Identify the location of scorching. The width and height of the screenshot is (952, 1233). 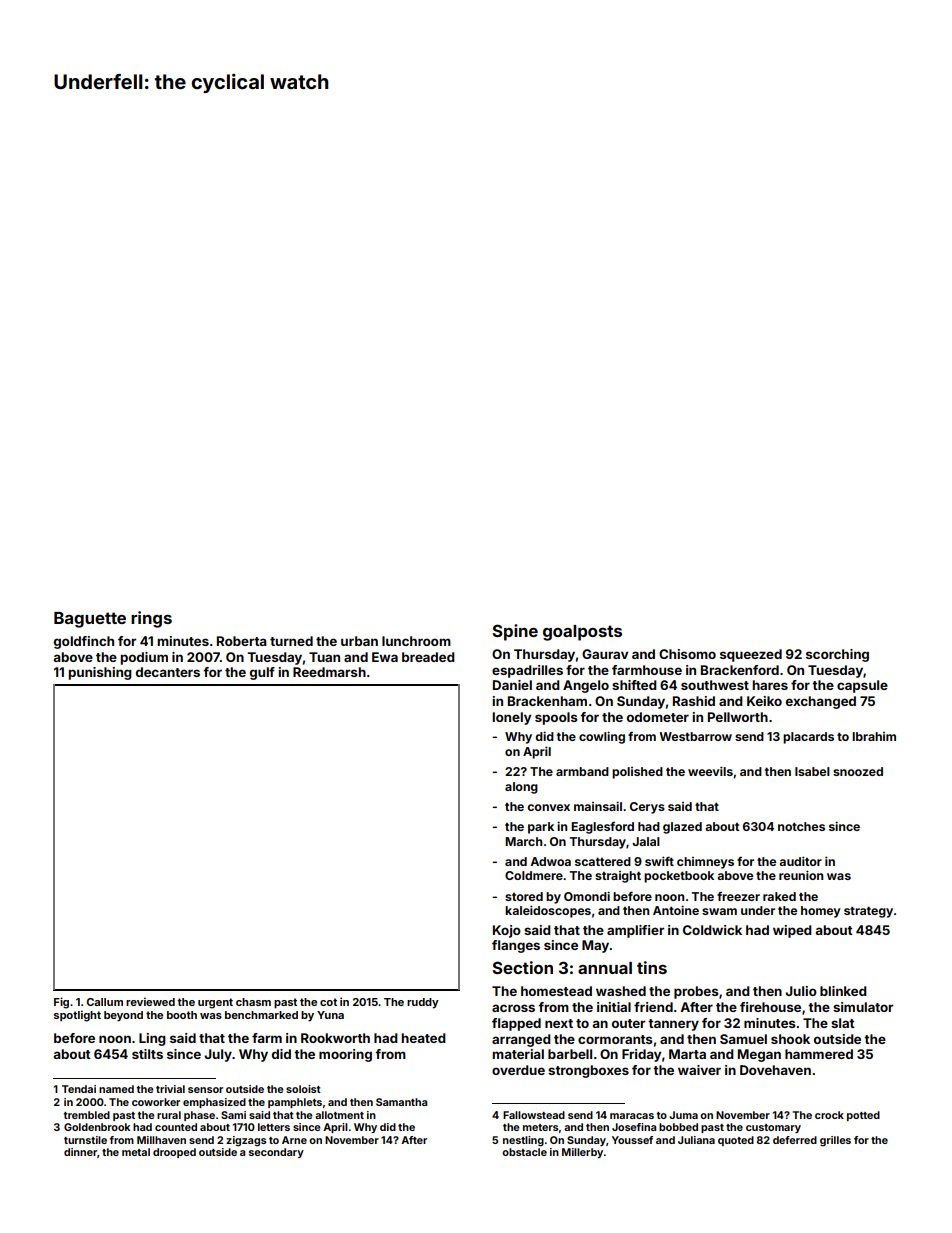
(837, 655).
